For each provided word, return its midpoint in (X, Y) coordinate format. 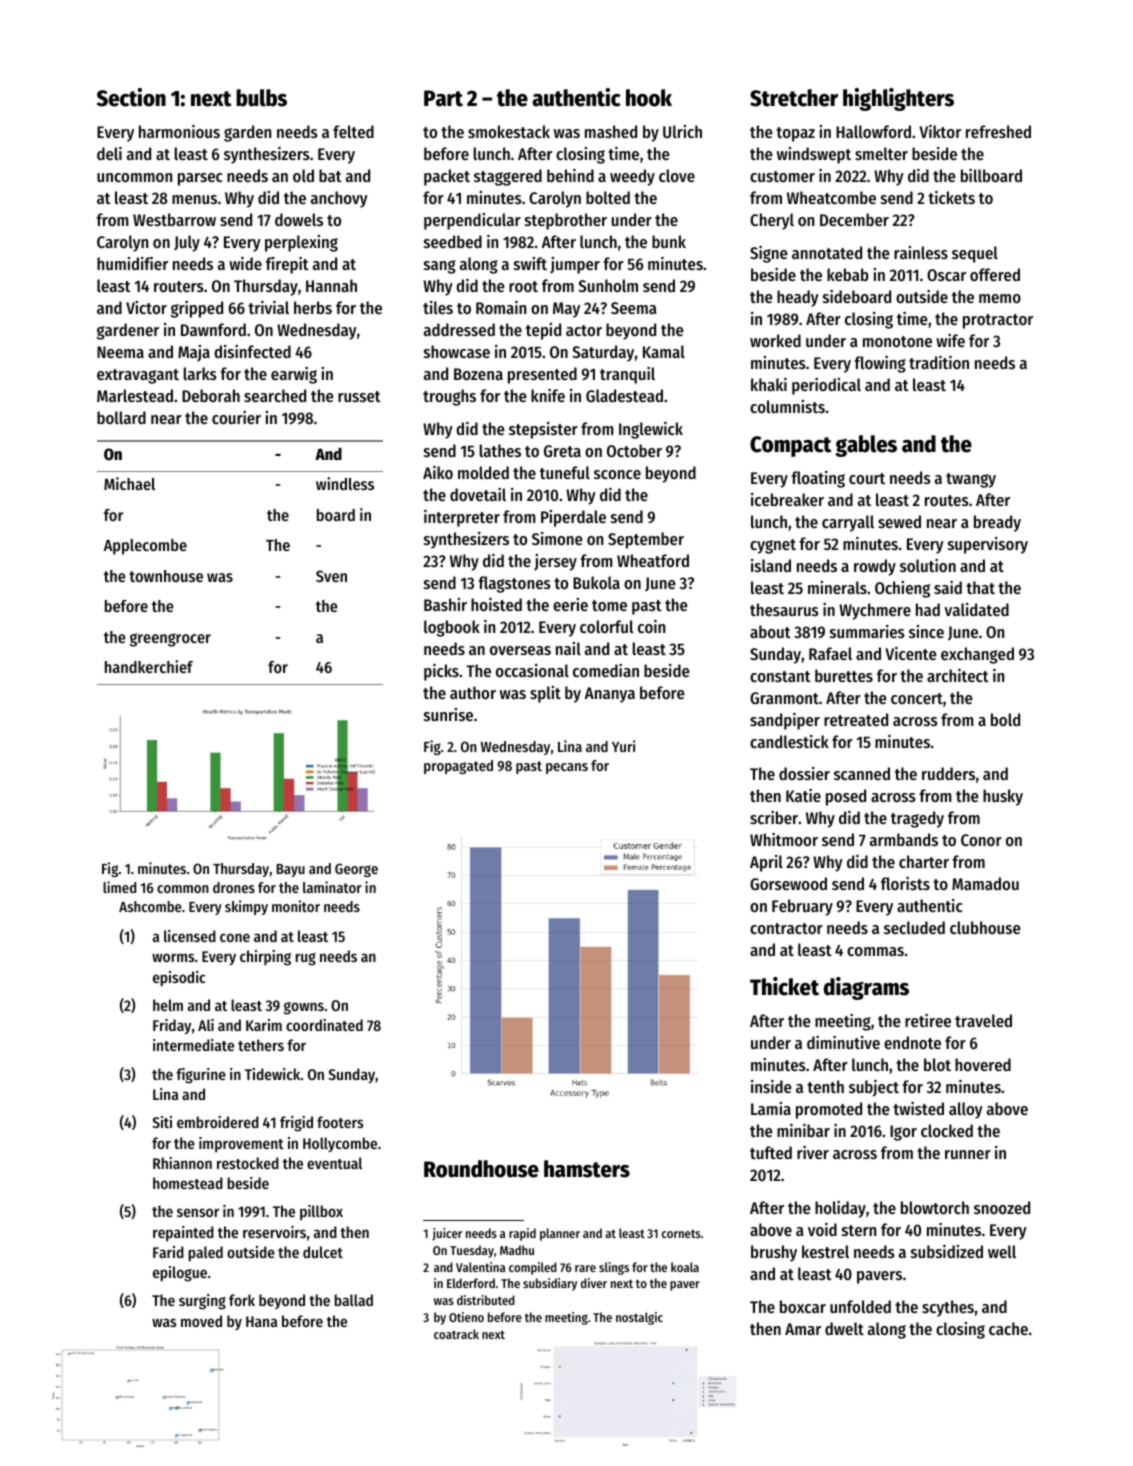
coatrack (456, 1334)
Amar (803, 1329)
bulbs (261, 98)
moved (201, 1321)
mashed (611, 131)
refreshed (998, 131)
